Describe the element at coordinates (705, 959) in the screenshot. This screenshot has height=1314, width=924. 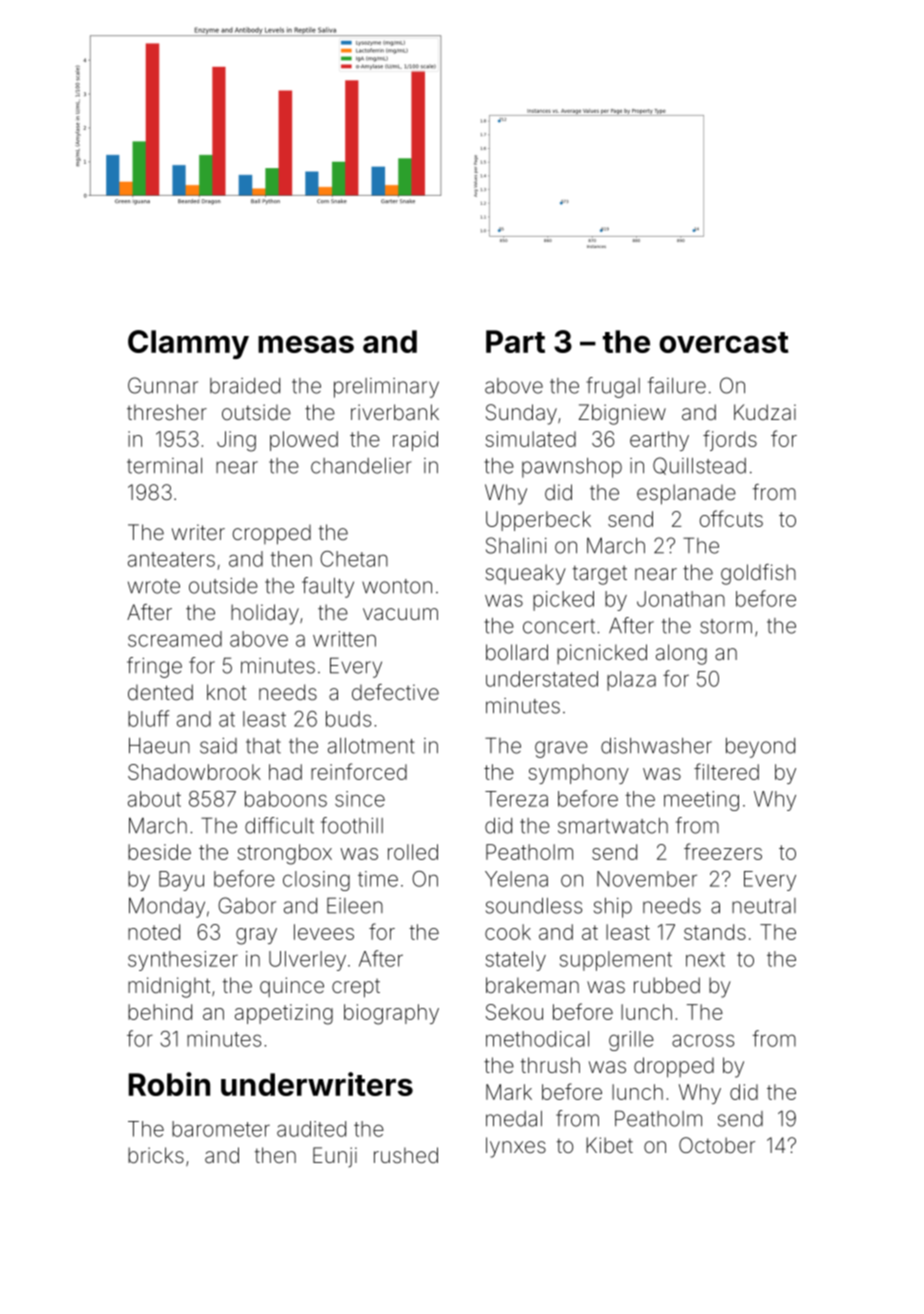
I see `next` at that location.
